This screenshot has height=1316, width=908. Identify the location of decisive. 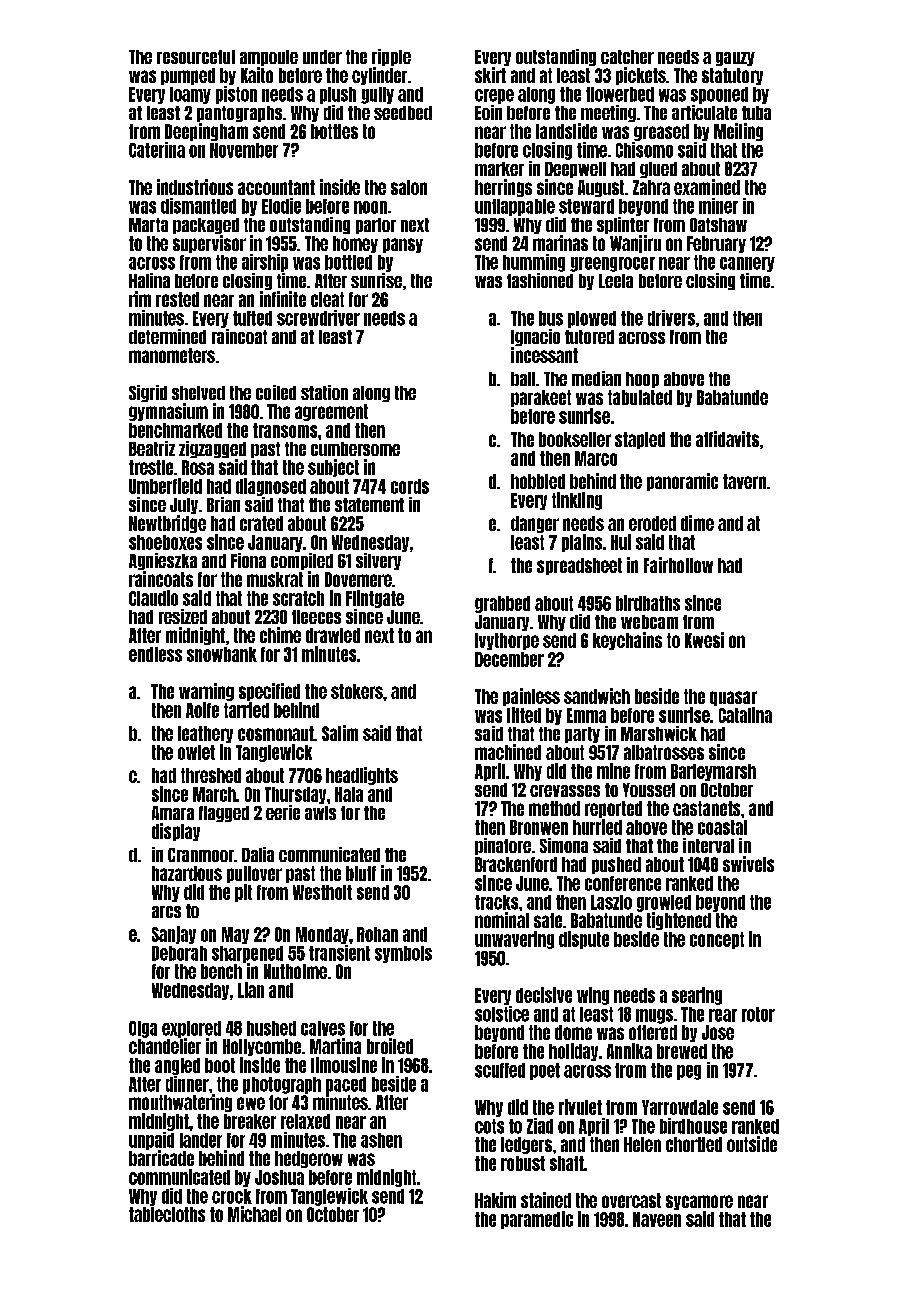
(544, 995).
